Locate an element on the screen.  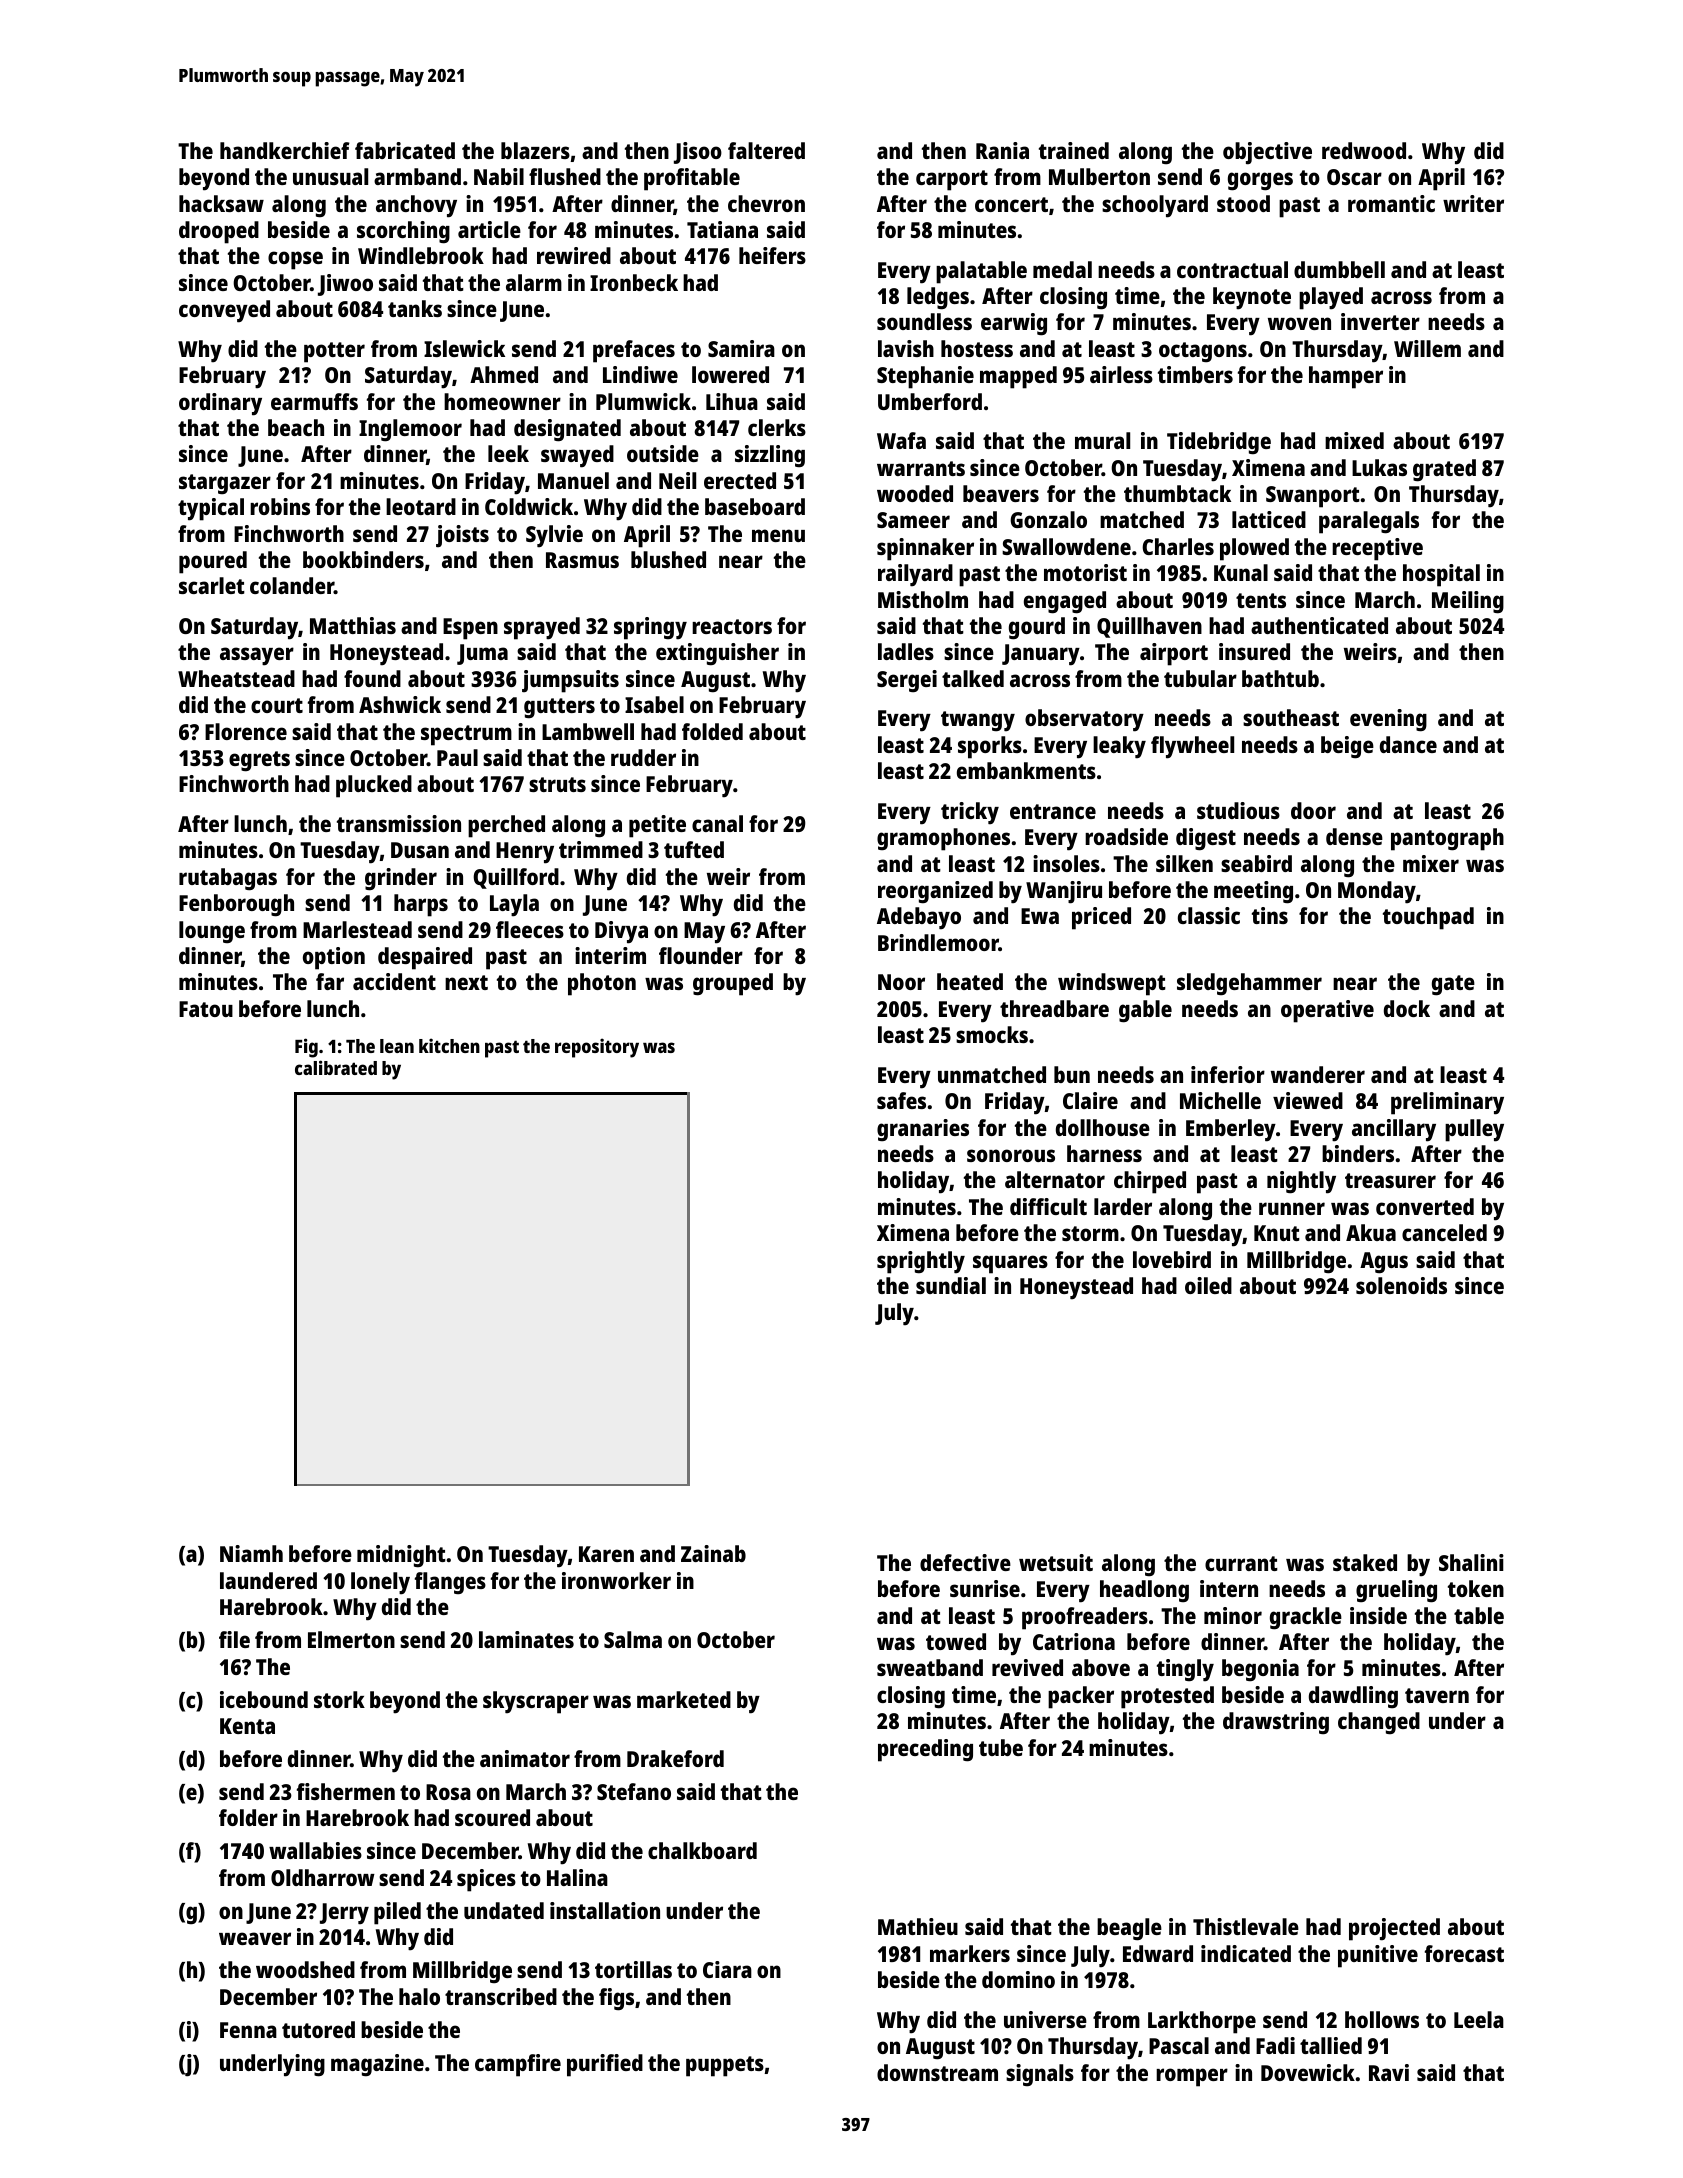
harness is located at coordinates (1104, 1153).
